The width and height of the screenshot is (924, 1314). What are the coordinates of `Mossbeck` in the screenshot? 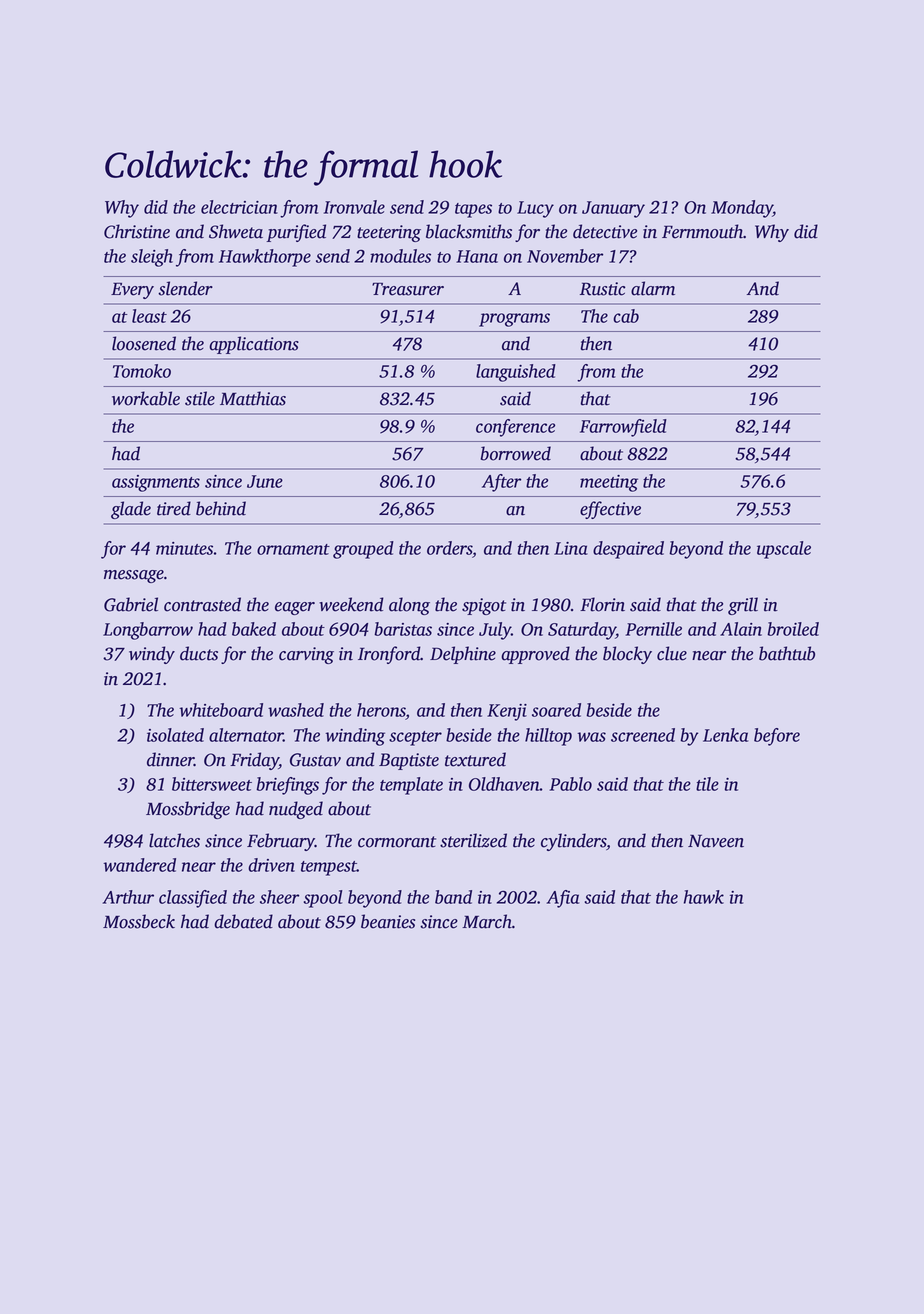 It's located at (139, 921).
